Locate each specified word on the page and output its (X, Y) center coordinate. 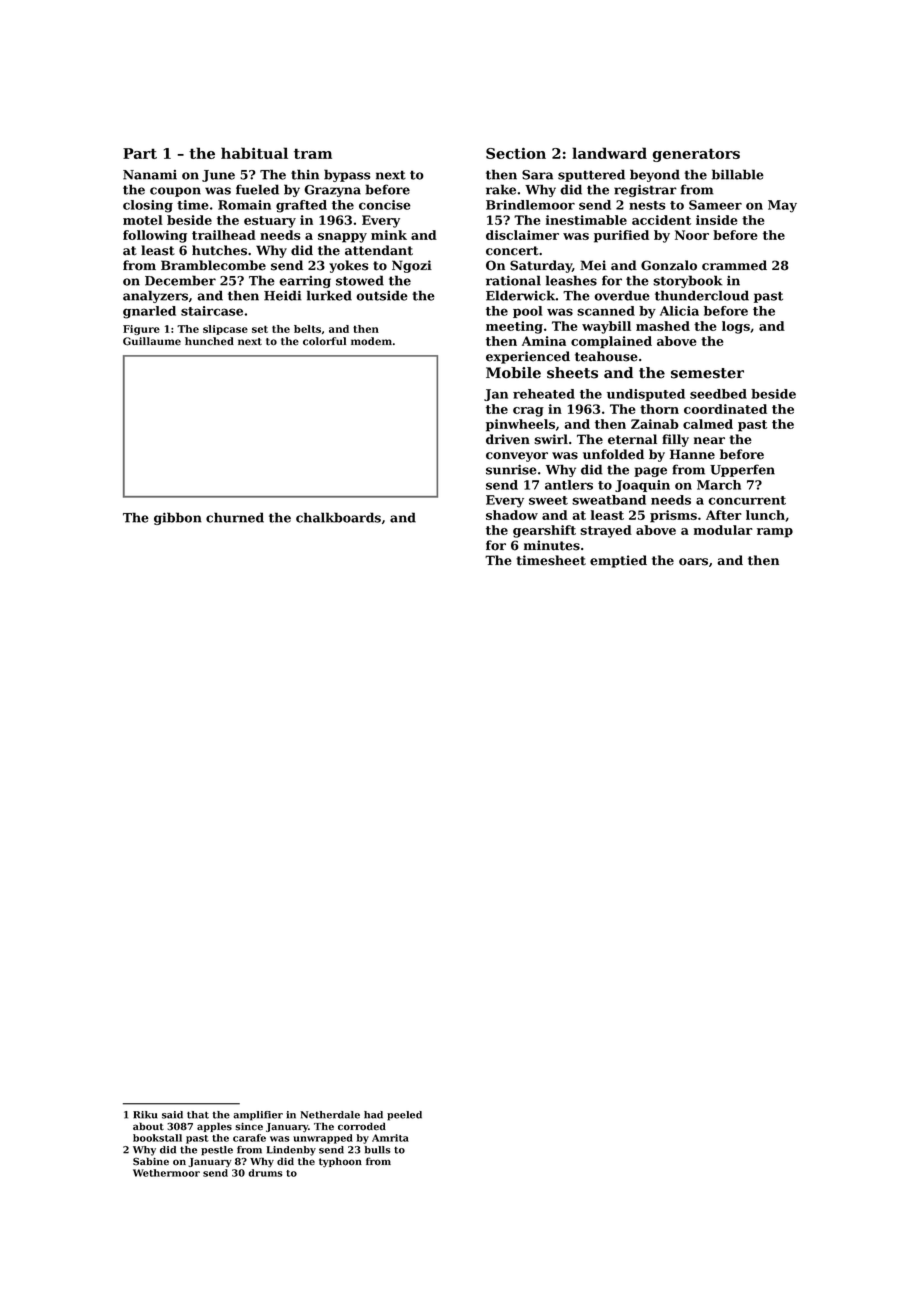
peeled (404, 1116)
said (172, 1115)
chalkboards (338, 517)
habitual (254, 153)
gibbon (178, 518)
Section (516, 153)
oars (693, 562)
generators (696, 155)
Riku (145, 1115)
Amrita (390, 1138)
